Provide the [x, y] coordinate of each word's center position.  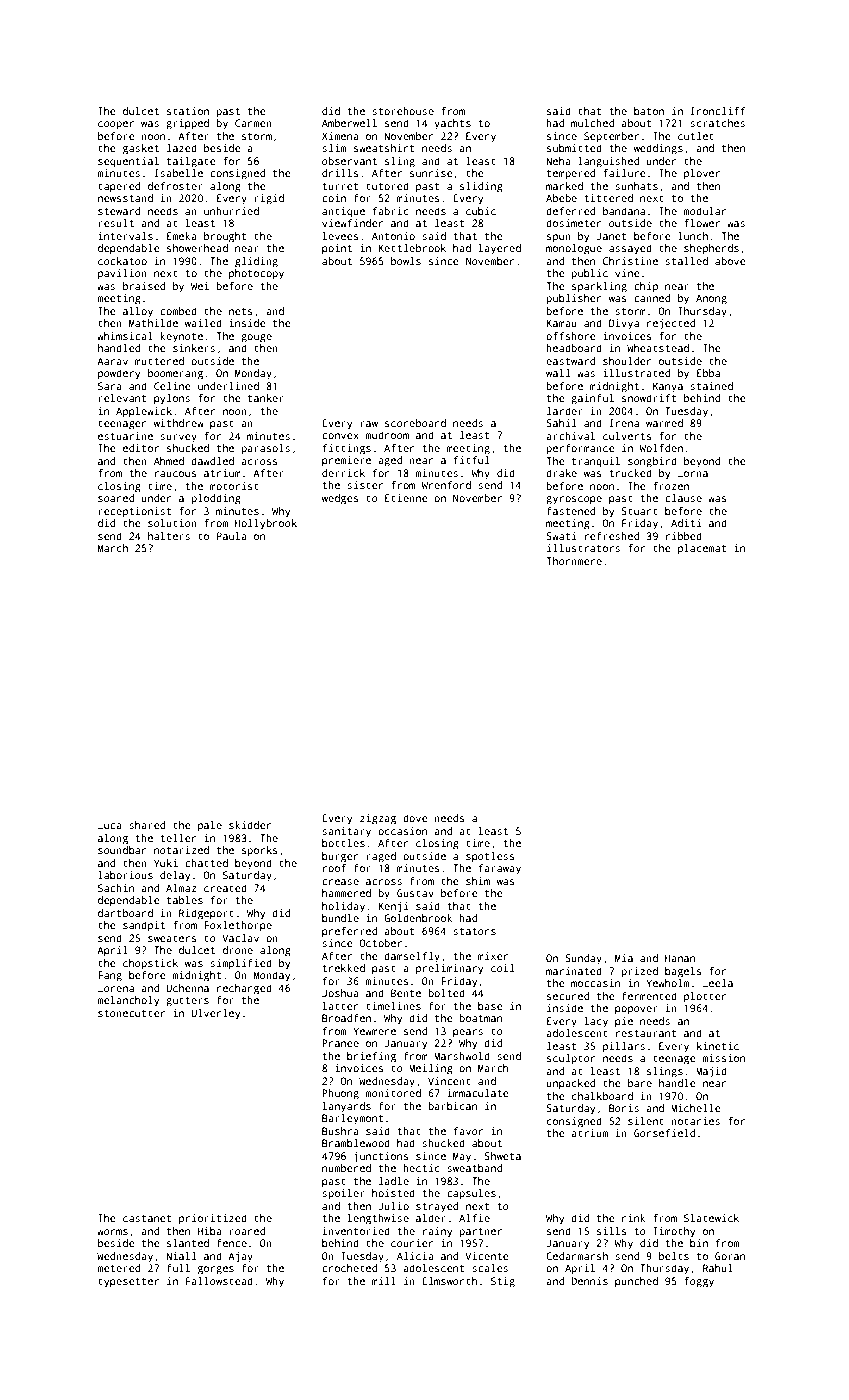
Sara [110, 386]
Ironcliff [718, 111]
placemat [702, 549]
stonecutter [131, 1013]
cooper [116, 125]
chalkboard [602, 1096]
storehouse [403, 111]
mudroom [387, 435]
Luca [110, 825]
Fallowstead [219, 1281]
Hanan [680, 958]
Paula [232, 536]
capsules [471, 1194]
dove [415, 818]
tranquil [596, 462]
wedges [340, 499]
